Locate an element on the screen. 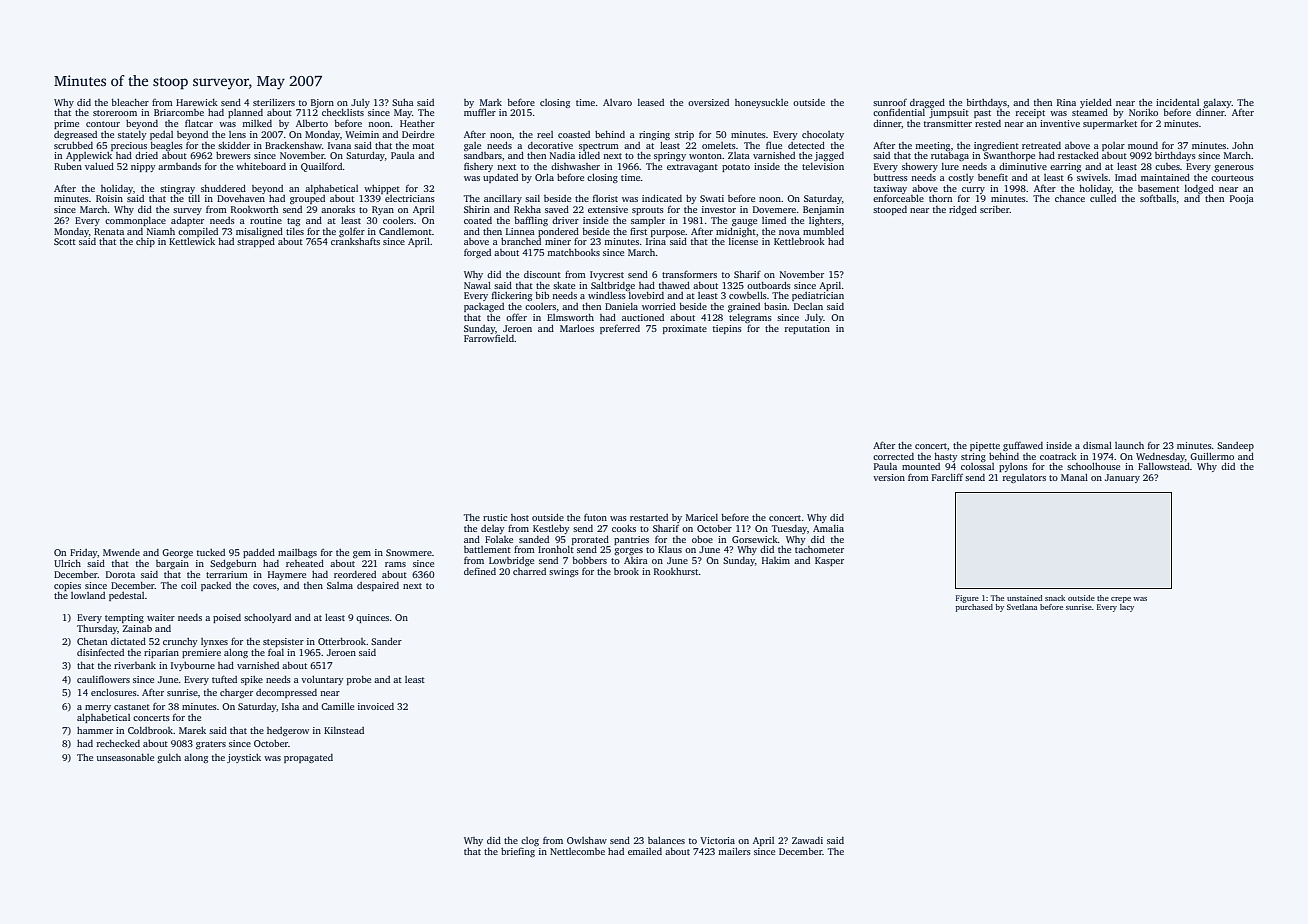  milked is located at coordinates (257, 123).
